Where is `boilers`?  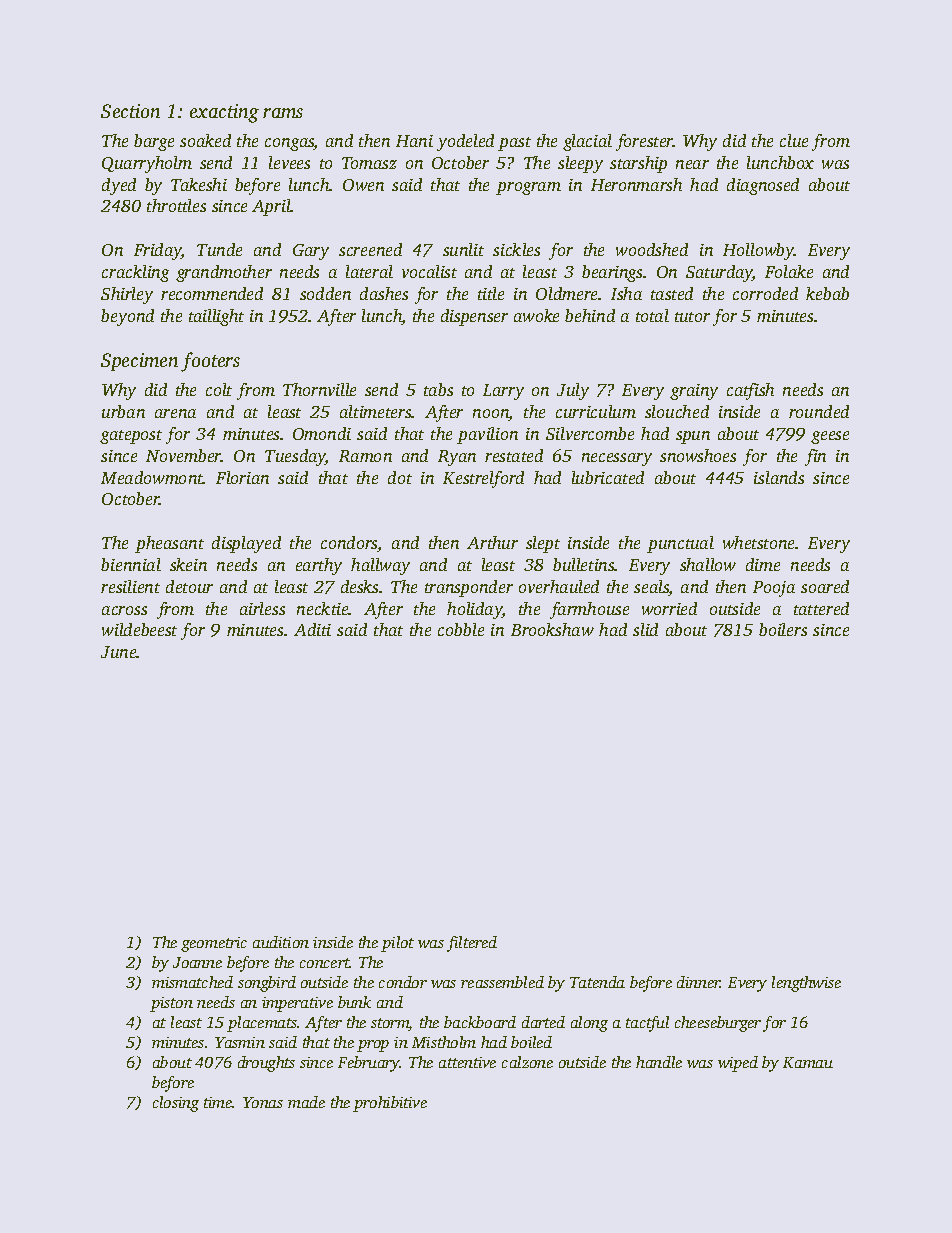
boilers is located at coordinates (783, 629).
